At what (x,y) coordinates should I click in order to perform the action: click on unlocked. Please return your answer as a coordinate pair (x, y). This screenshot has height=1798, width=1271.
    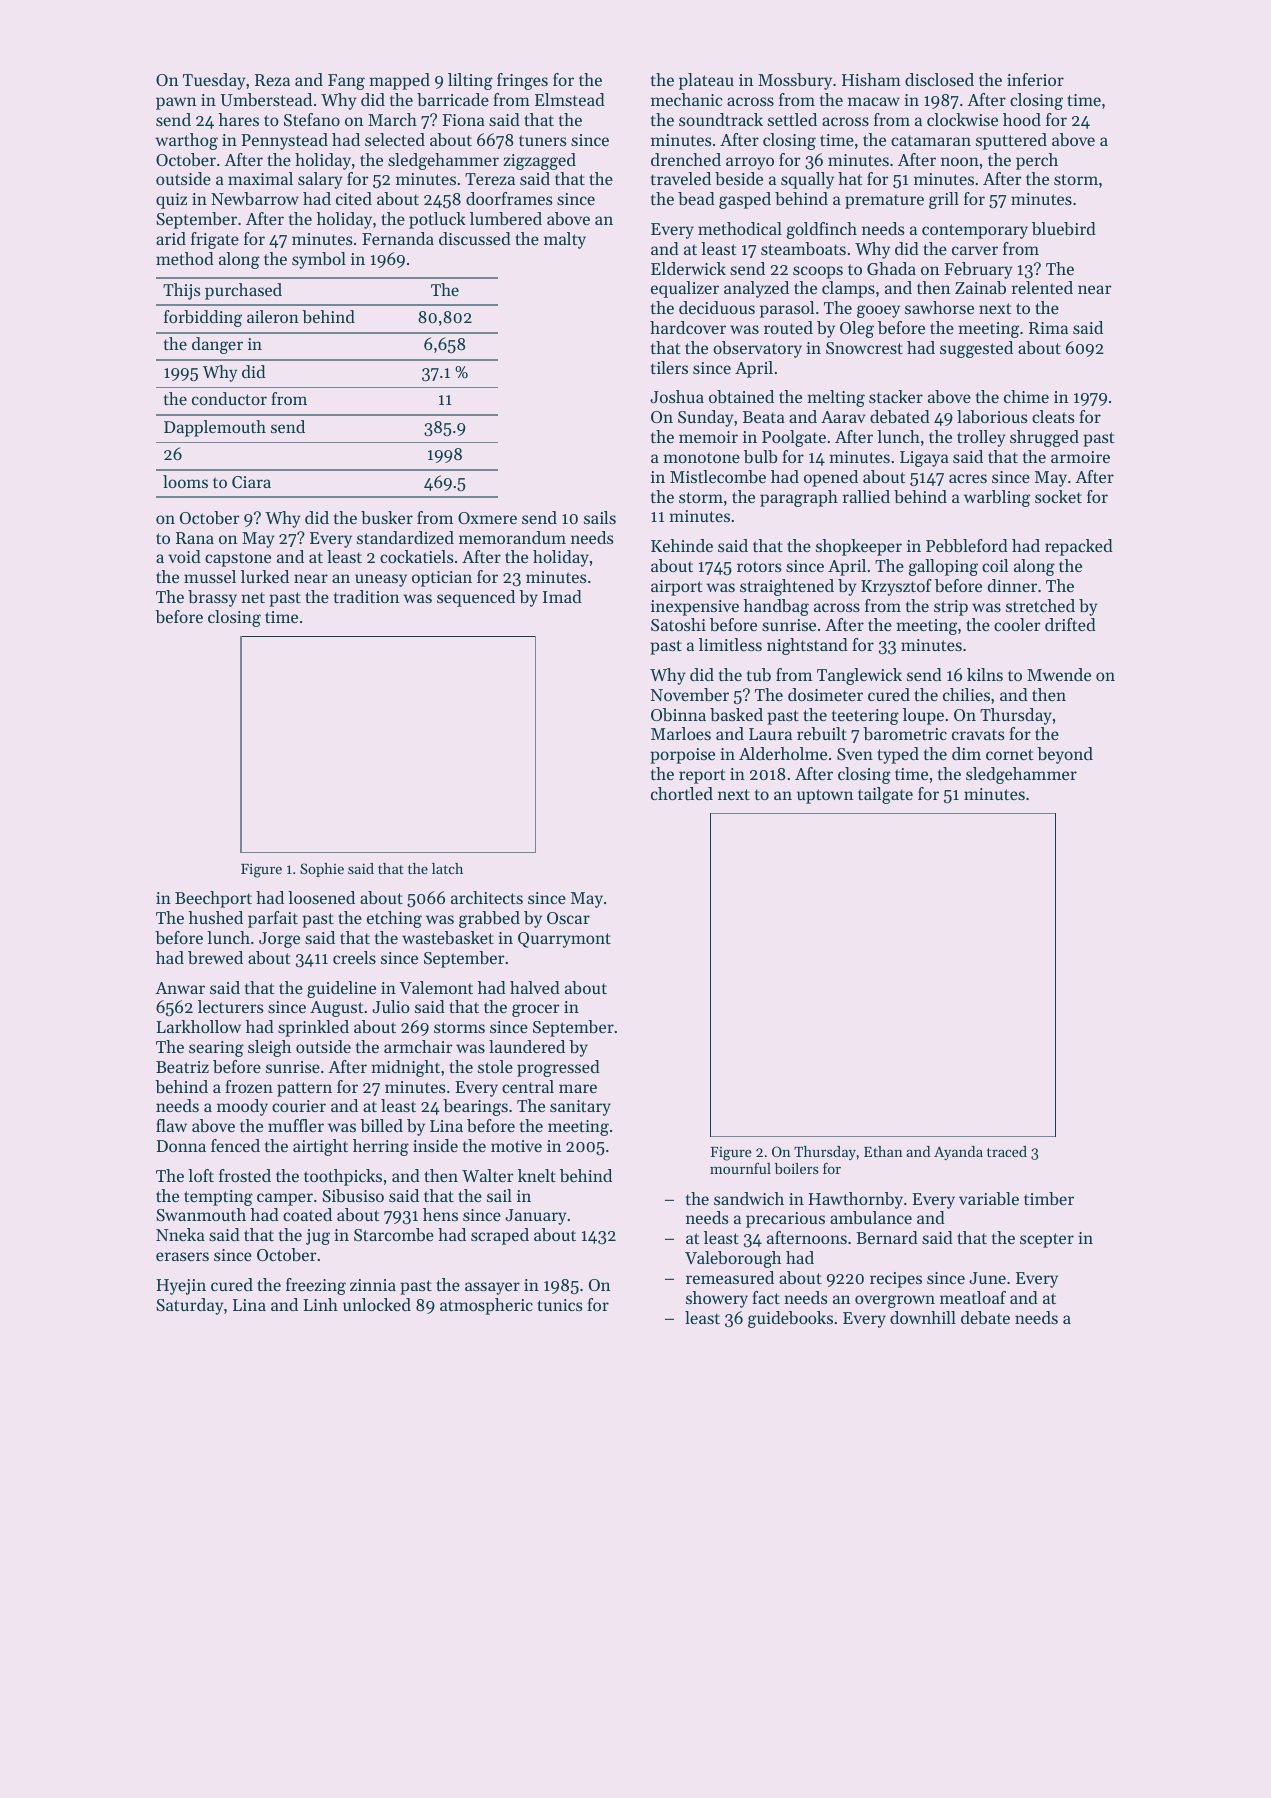
    Looking at the image, I should click on (377, 1304).
